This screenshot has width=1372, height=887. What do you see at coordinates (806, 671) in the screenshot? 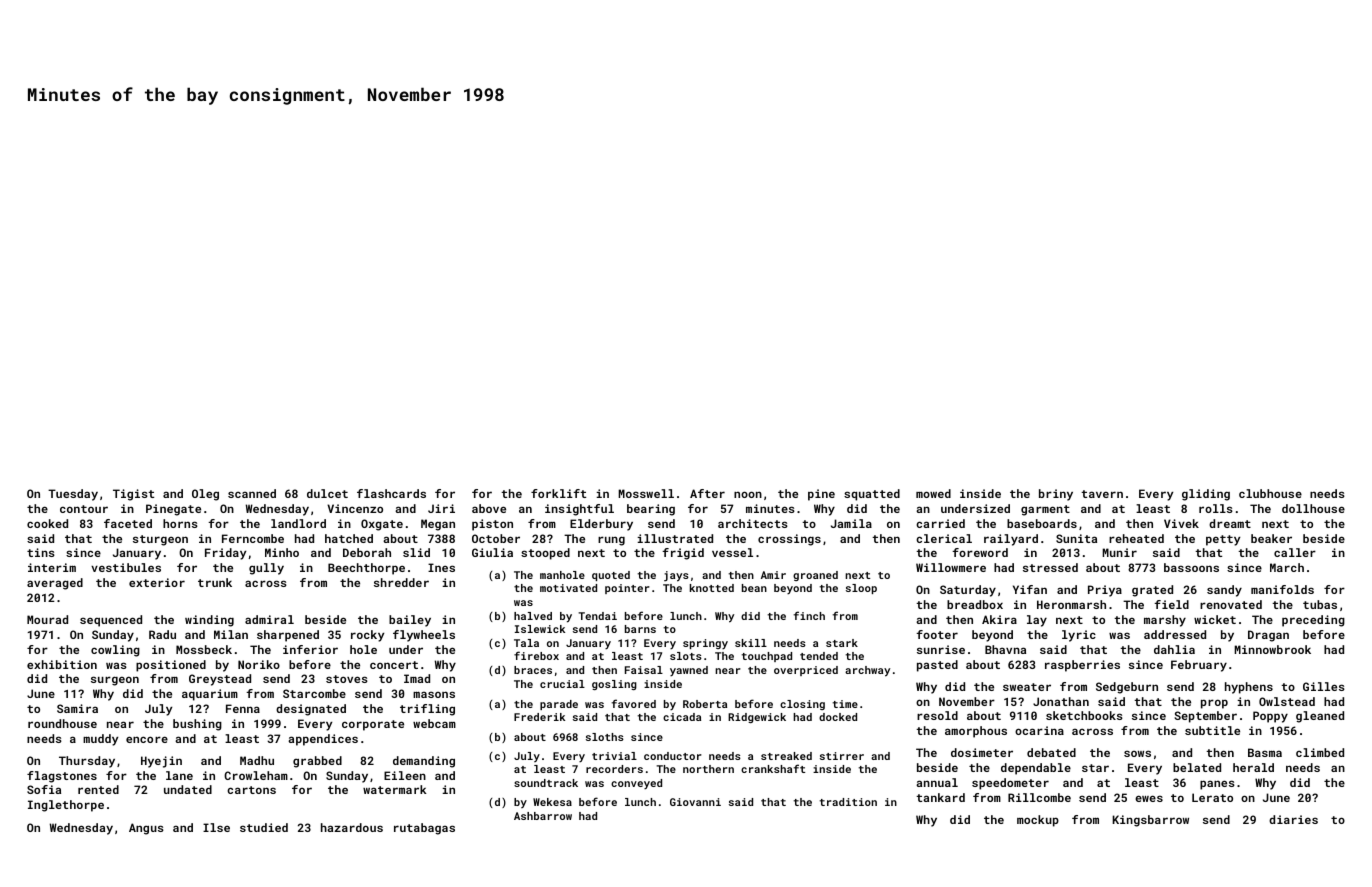
I see `overpriced` at bounding box center [806, 671].
